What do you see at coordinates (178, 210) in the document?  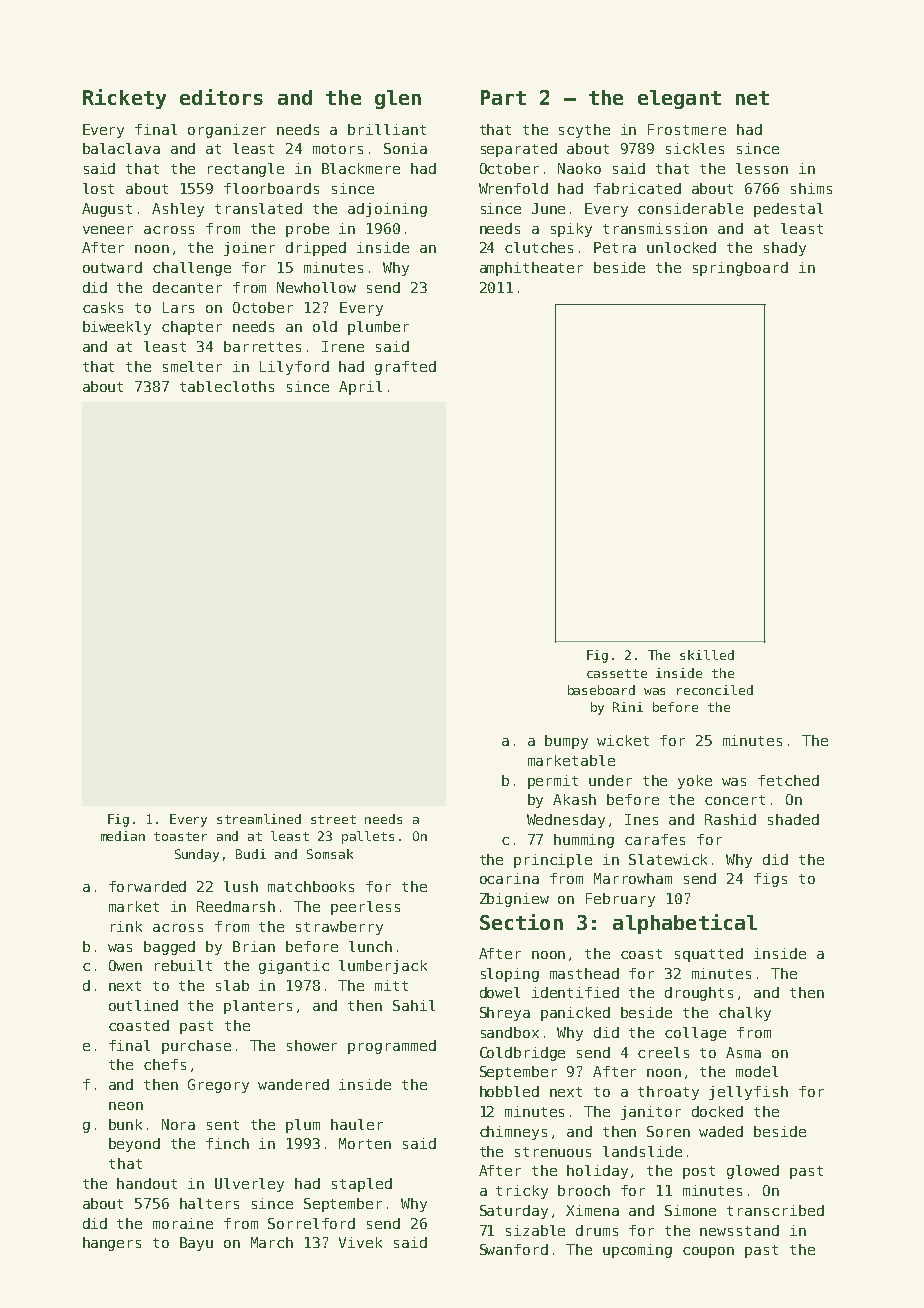 I see `Ashley` at bounding box center [178, 210].
